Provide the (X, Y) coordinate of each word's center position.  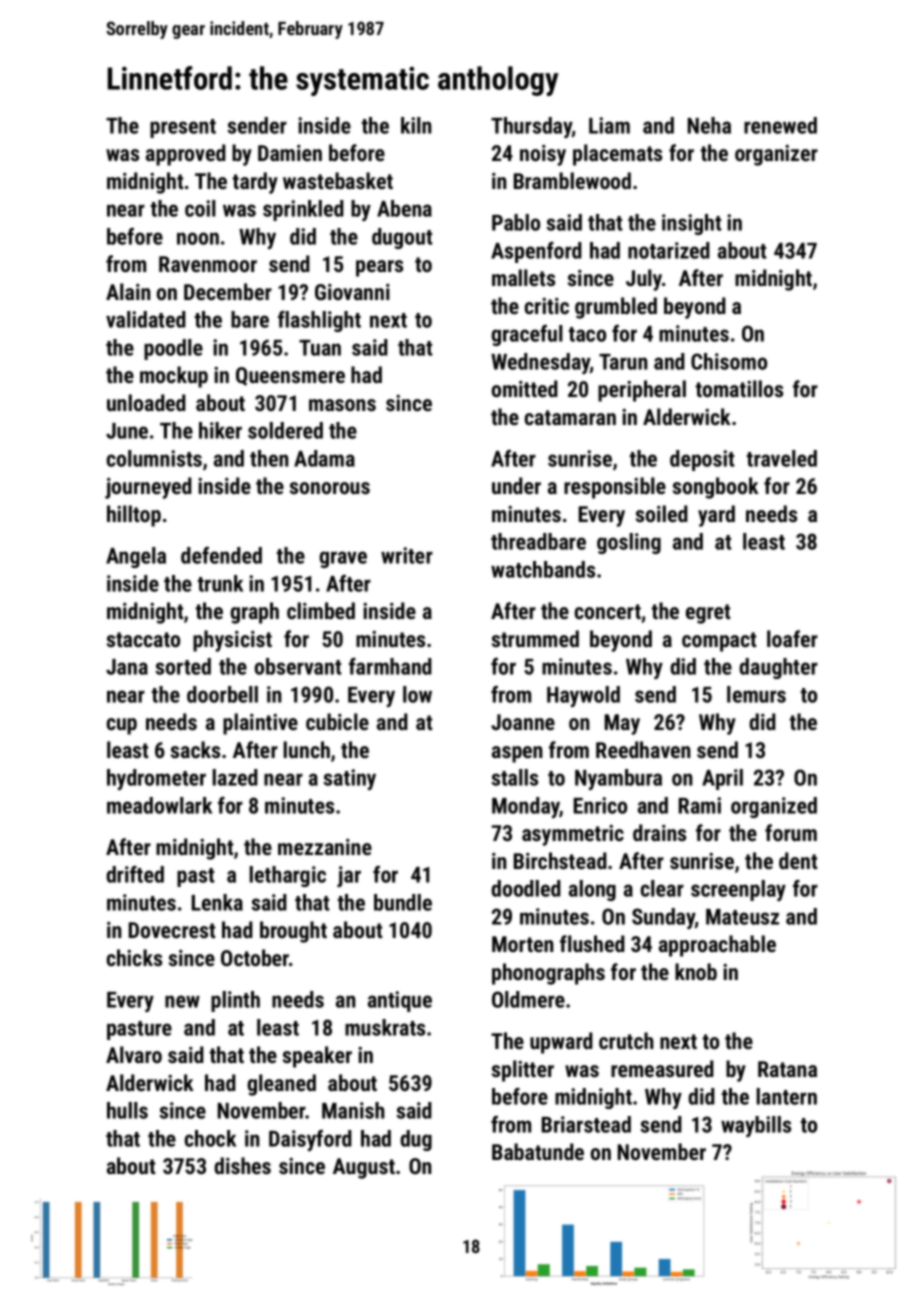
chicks (134, 957)
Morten (523, 944)
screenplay (738, 890)
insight (692, 224)
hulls (127, 1110)
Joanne (523, 722)
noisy (543, 155)
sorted (183, 666)
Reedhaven (643, 749)
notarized (669, 250)
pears (379, 268)
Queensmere (290, 376)
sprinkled (303, 210)
